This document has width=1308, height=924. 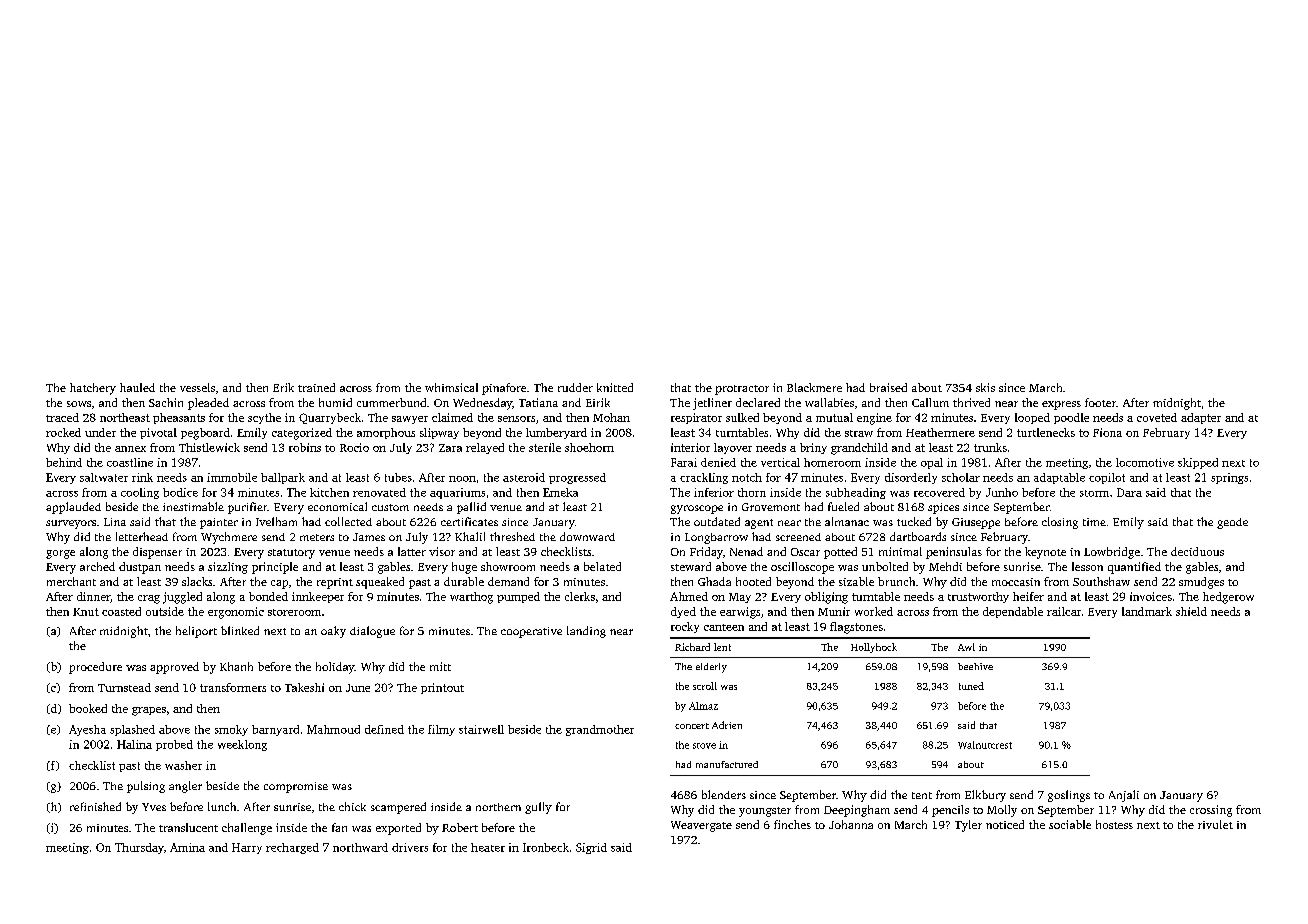 What do you see at coordinates (705, 686) in the document?
I see `scroll` at bounding box center [705, 686].
